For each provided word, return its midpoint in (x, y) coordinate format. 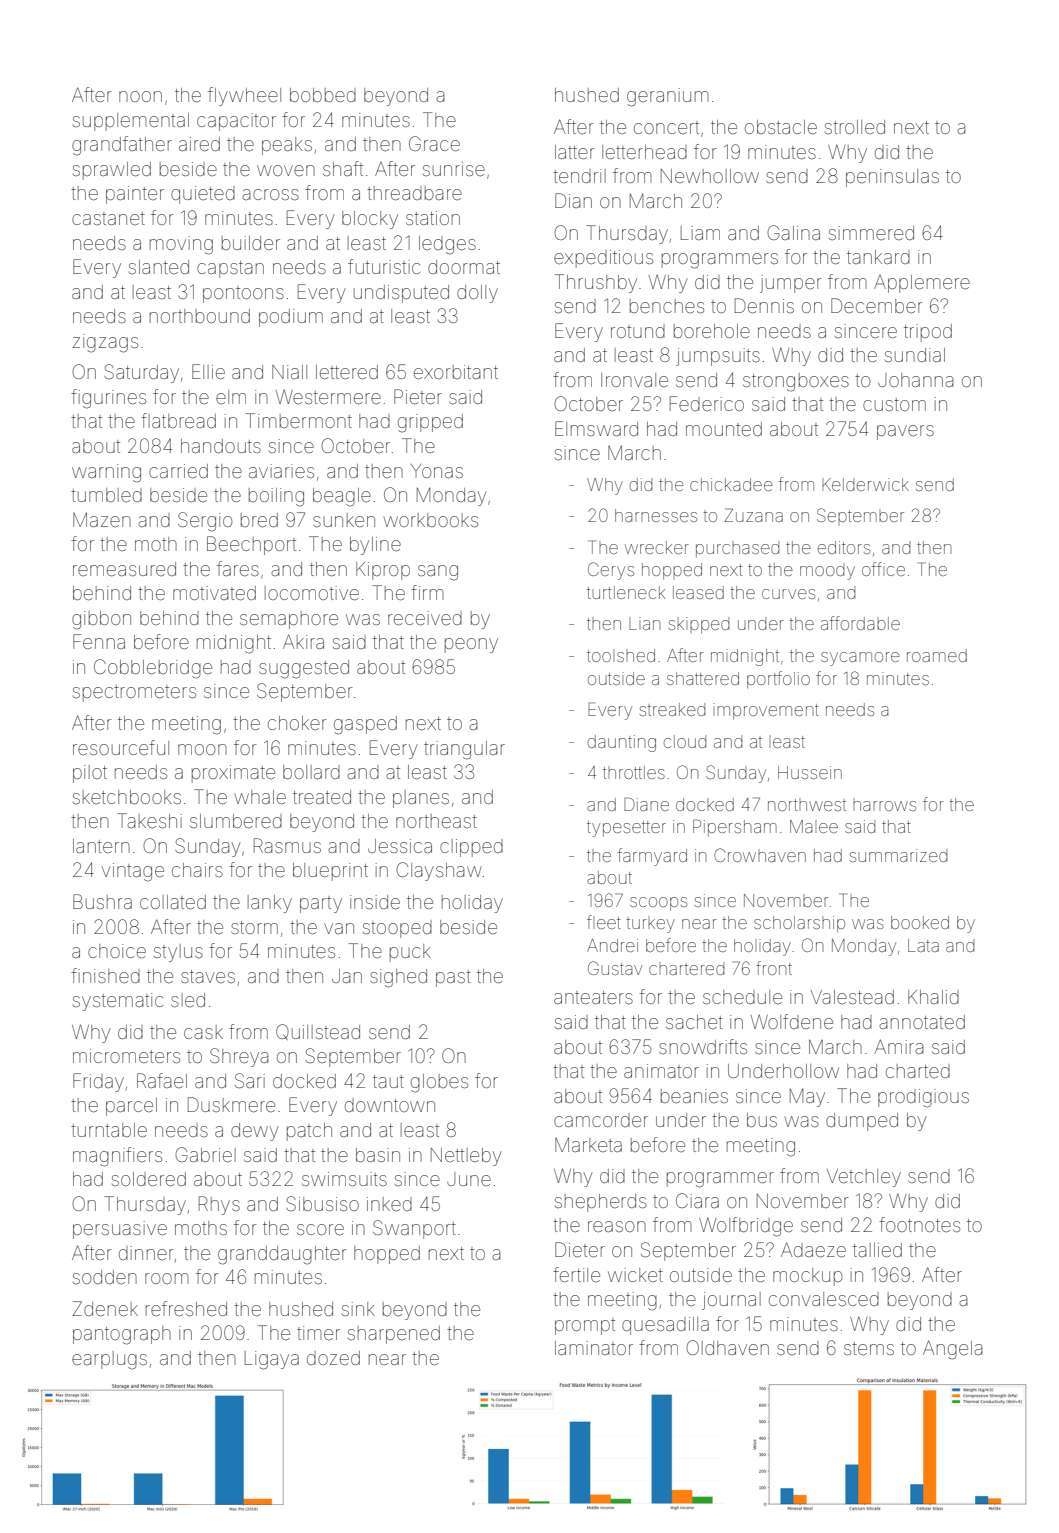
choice (117, 951)
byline (375, 546)
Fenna (99, 641)
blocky (370, 220)
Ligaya (272, 1360)
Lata (923, 945)
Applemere (922, 284)
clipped (471, 848)
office (883, 569)
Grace (434, 143)
